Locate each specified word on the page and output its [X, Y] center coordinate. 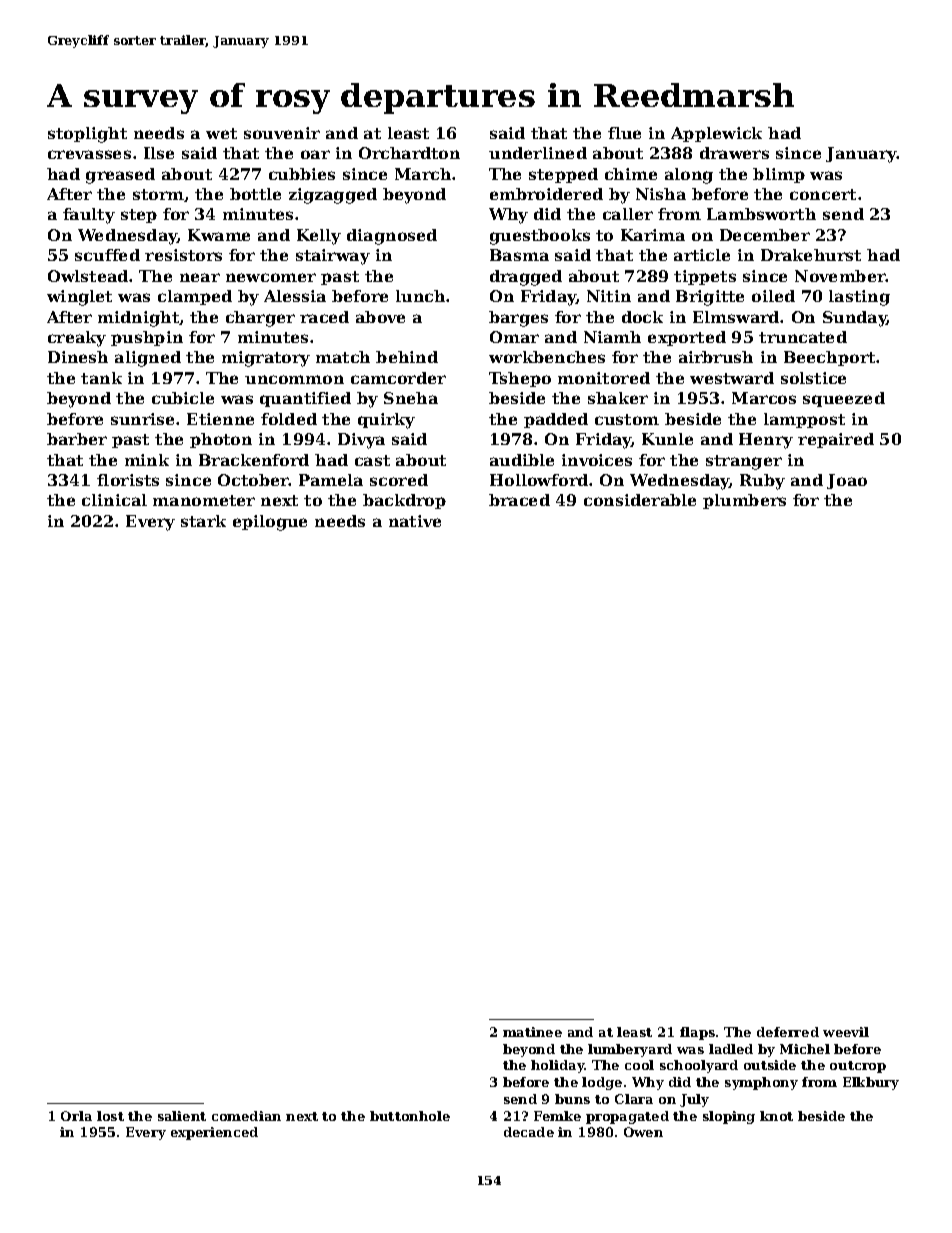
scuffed [107, 255]
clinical [114, 500]
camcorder [398, 378]
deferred [788, 1032]
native [415, 521]
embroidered [546, 194]
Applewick [716, 134]
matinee [532, 1032]
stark [203, 521]
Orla [76, 1116]
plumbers [744, 501]
